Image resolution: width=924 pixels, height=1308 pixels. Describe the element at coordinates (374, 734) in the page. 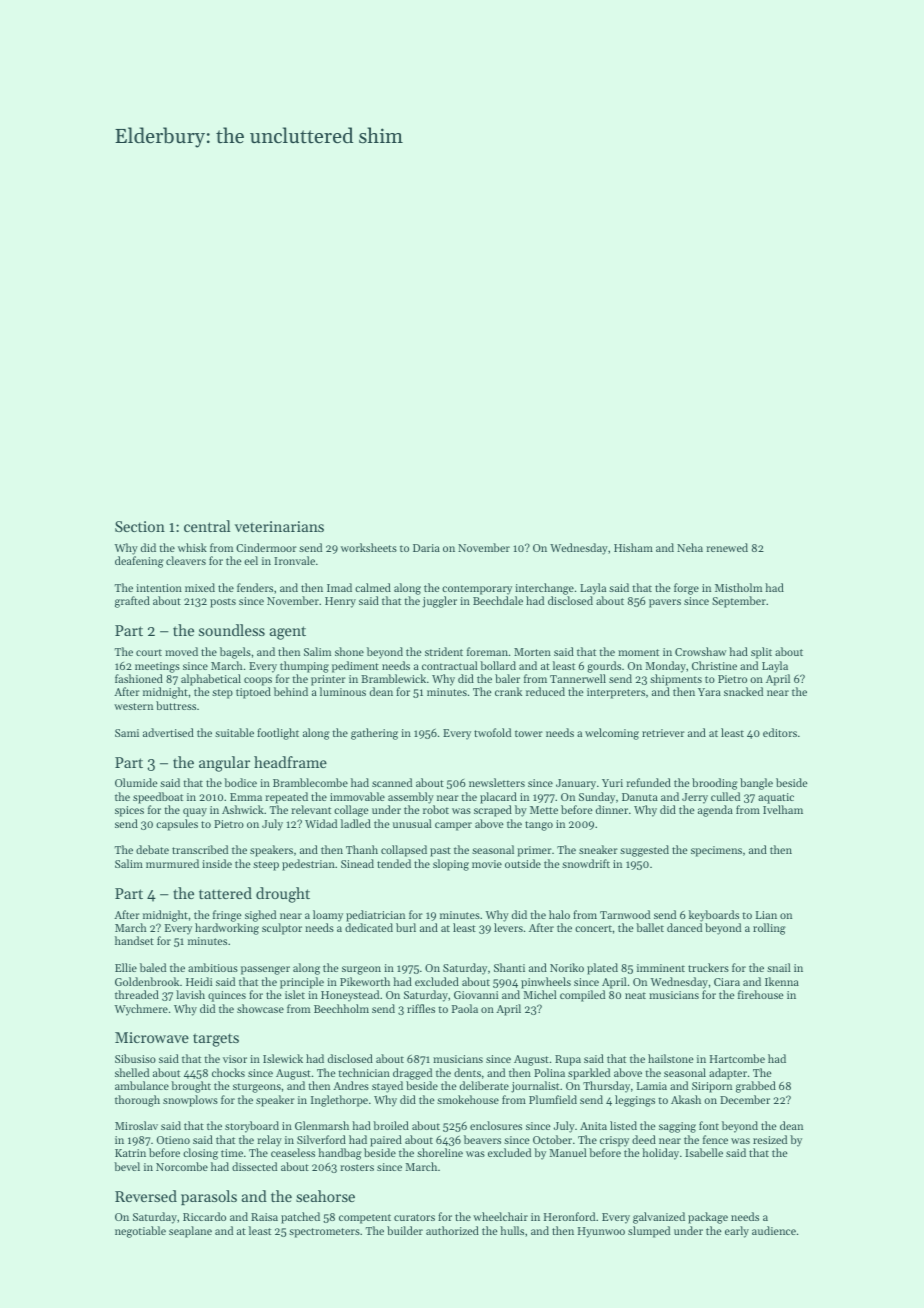

I see `gathering` at that location.
